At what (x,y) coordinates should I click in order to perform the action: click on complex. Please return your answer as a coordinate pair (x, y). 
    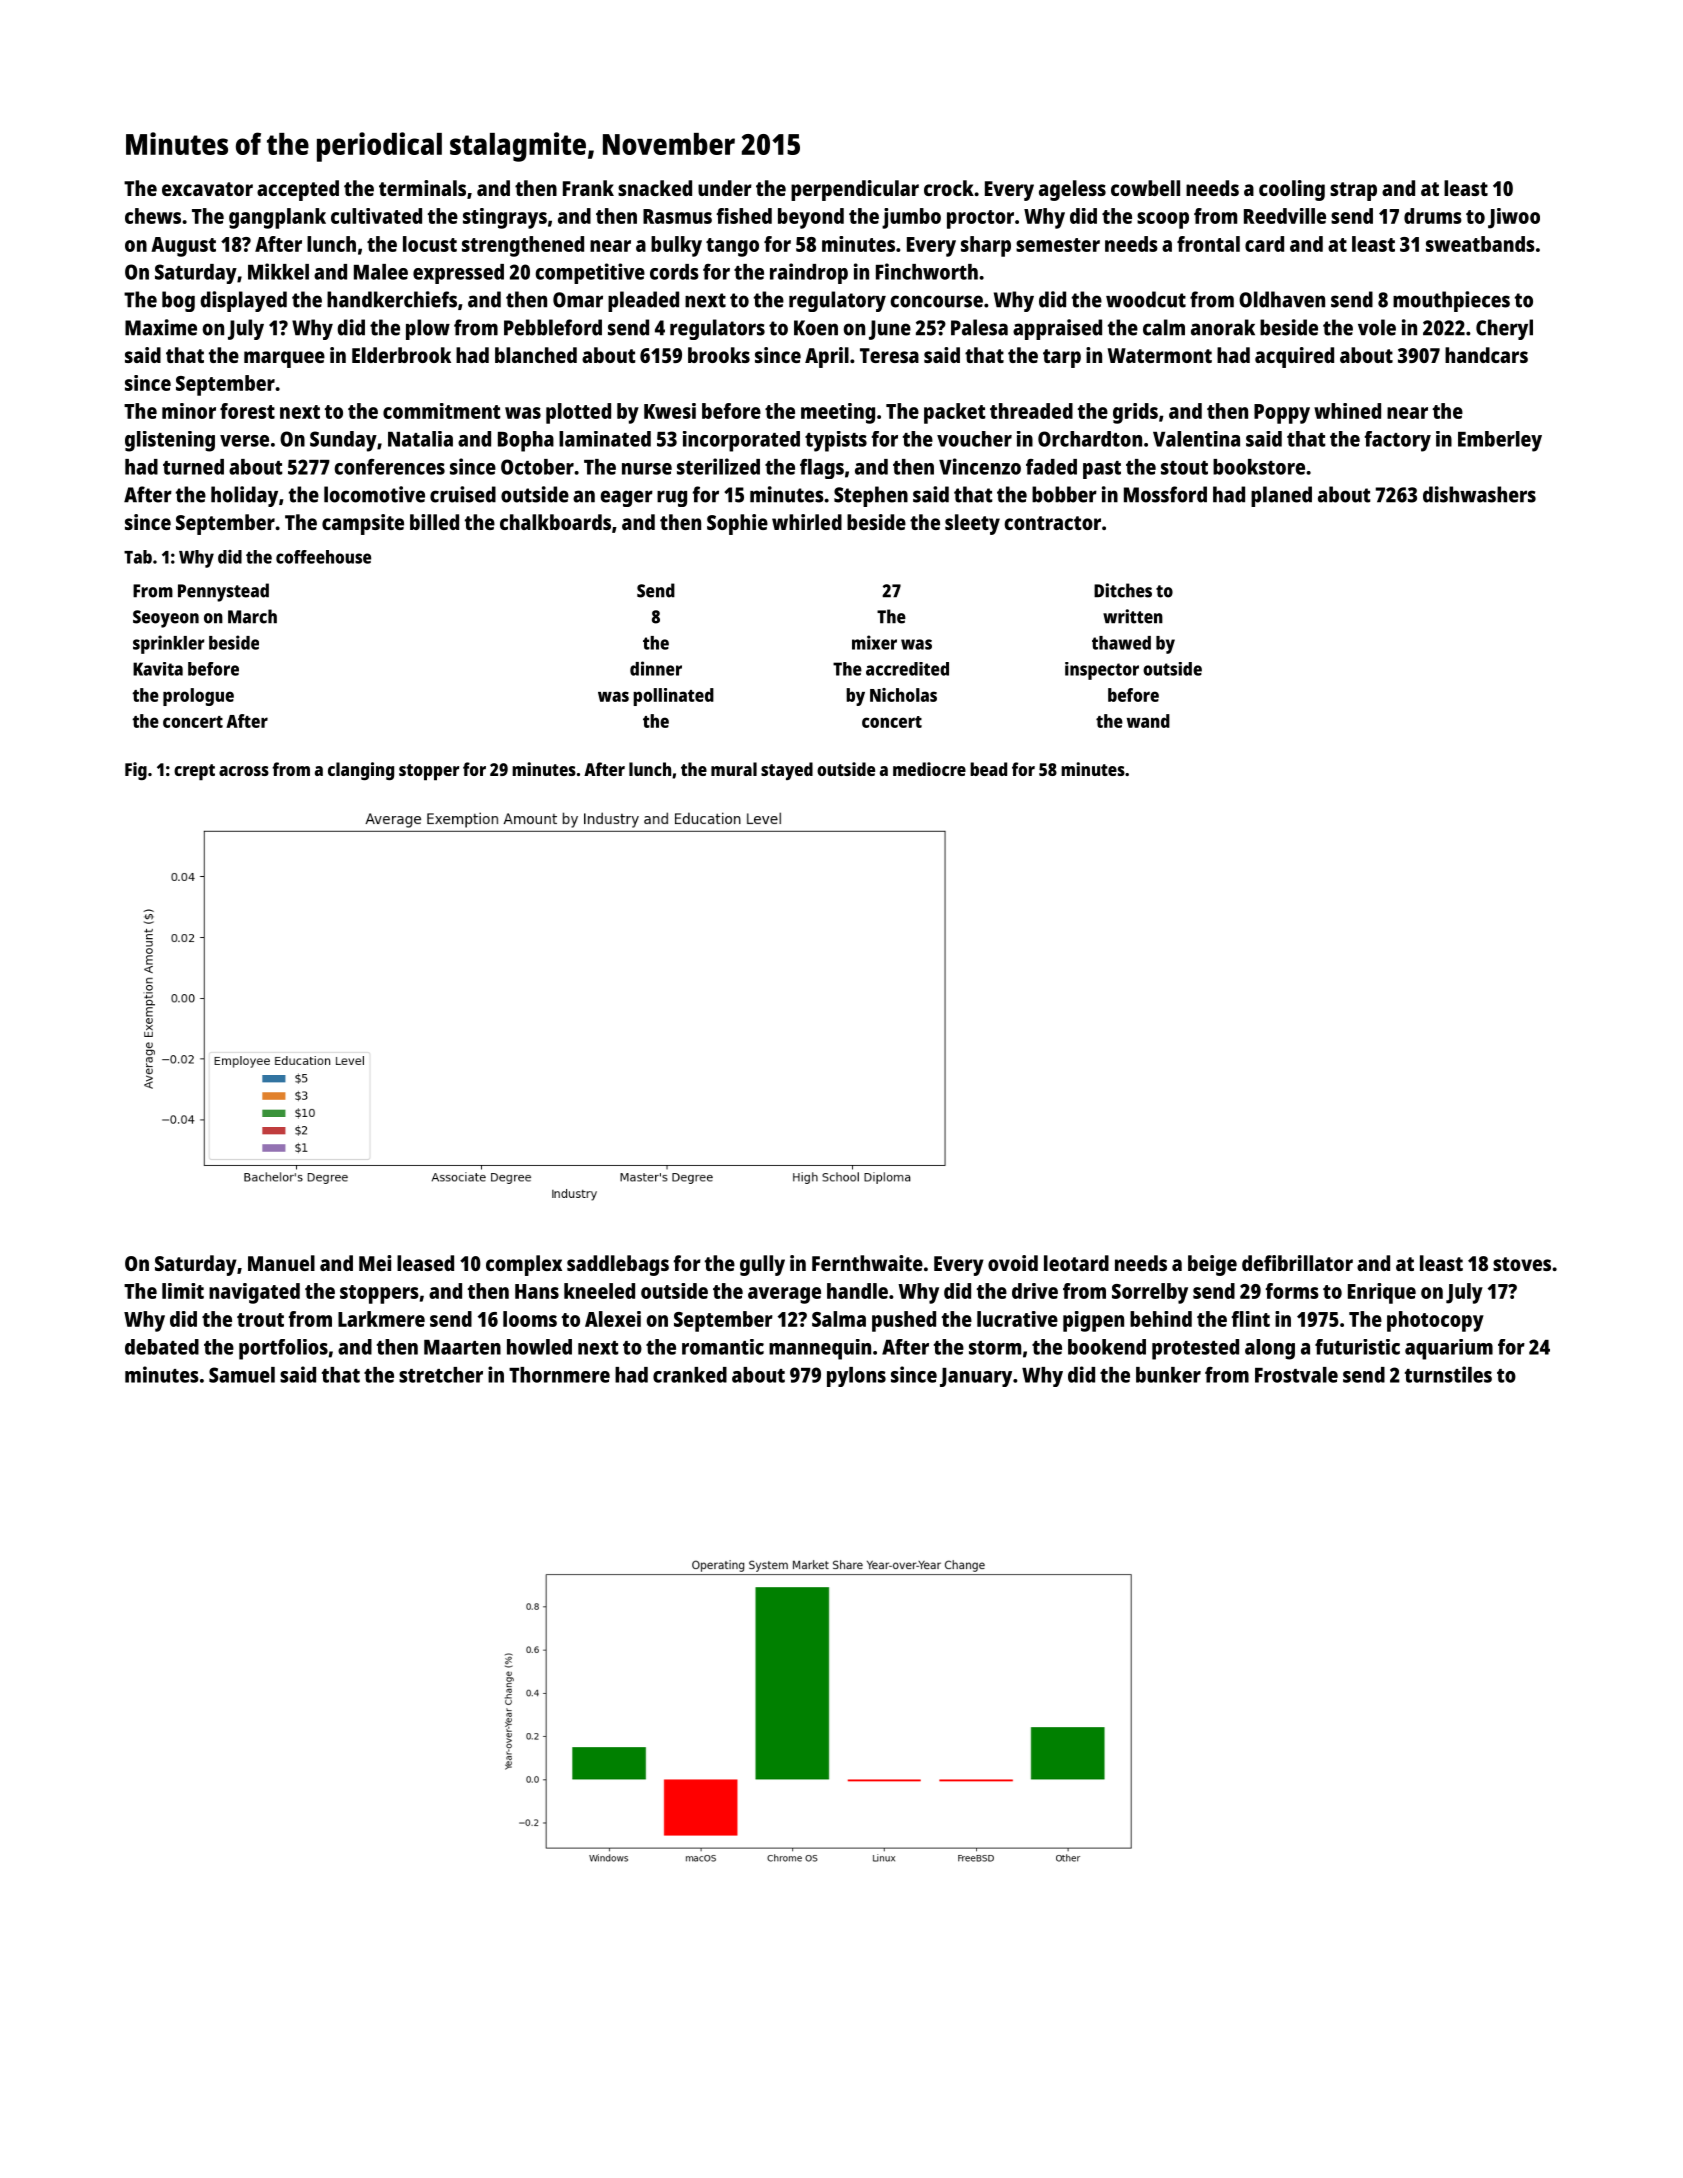
    Looking at the image, I should click on (524, 1265).
